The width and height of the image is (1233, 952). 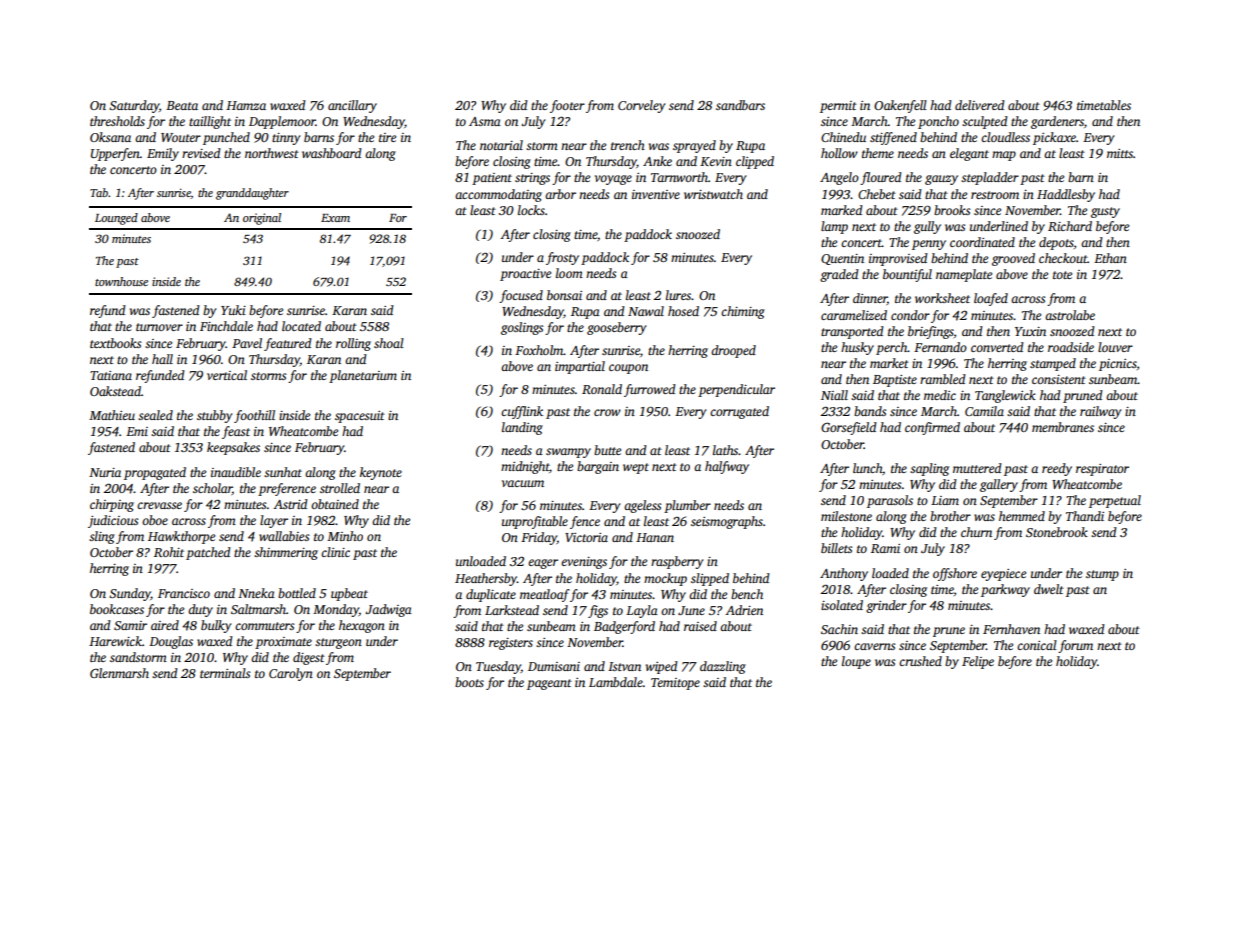 I want to click on shoal, so click(x=389, y=343).
